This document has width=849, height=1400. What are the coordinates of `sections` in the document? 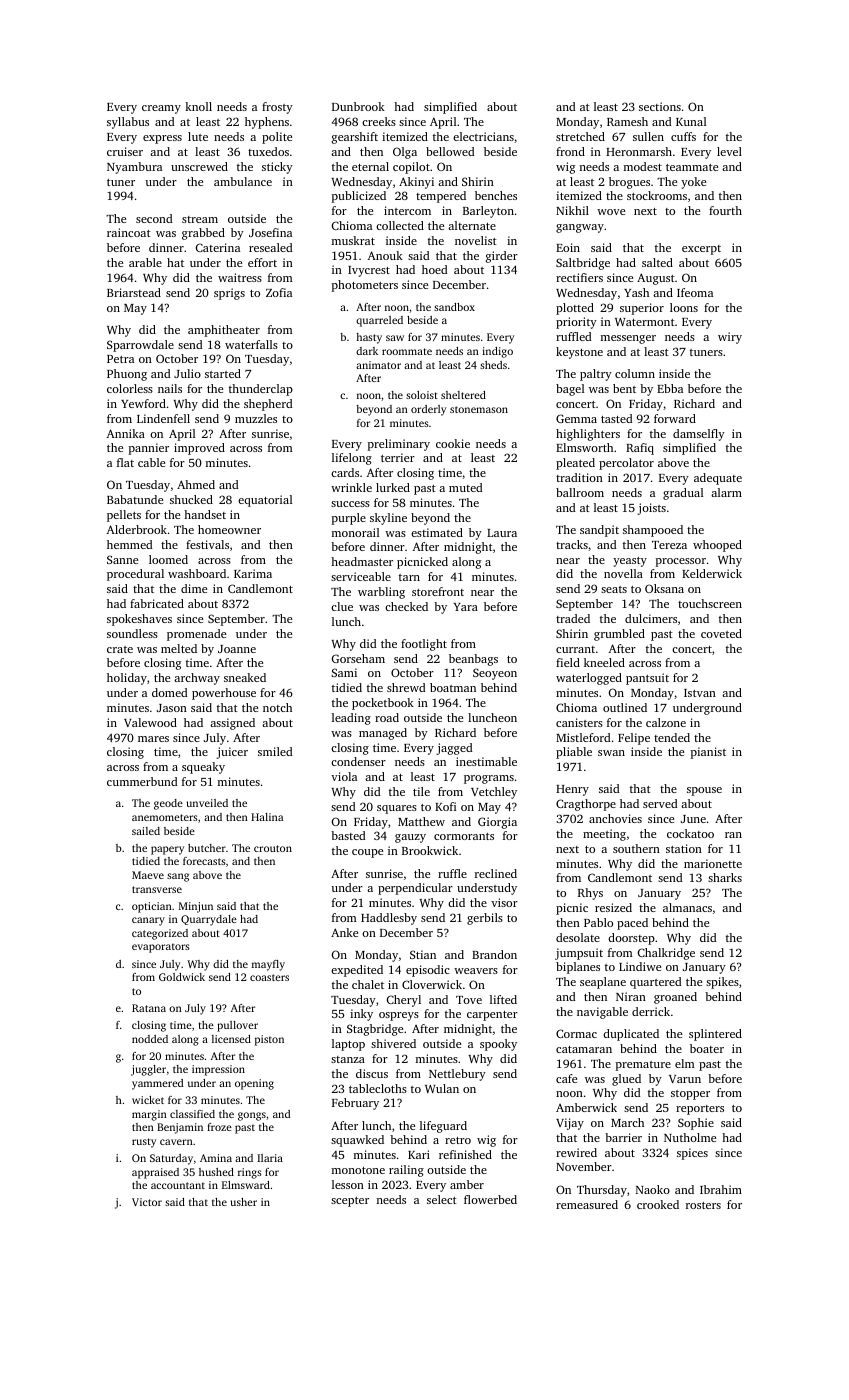 It's located at (660, 106).
